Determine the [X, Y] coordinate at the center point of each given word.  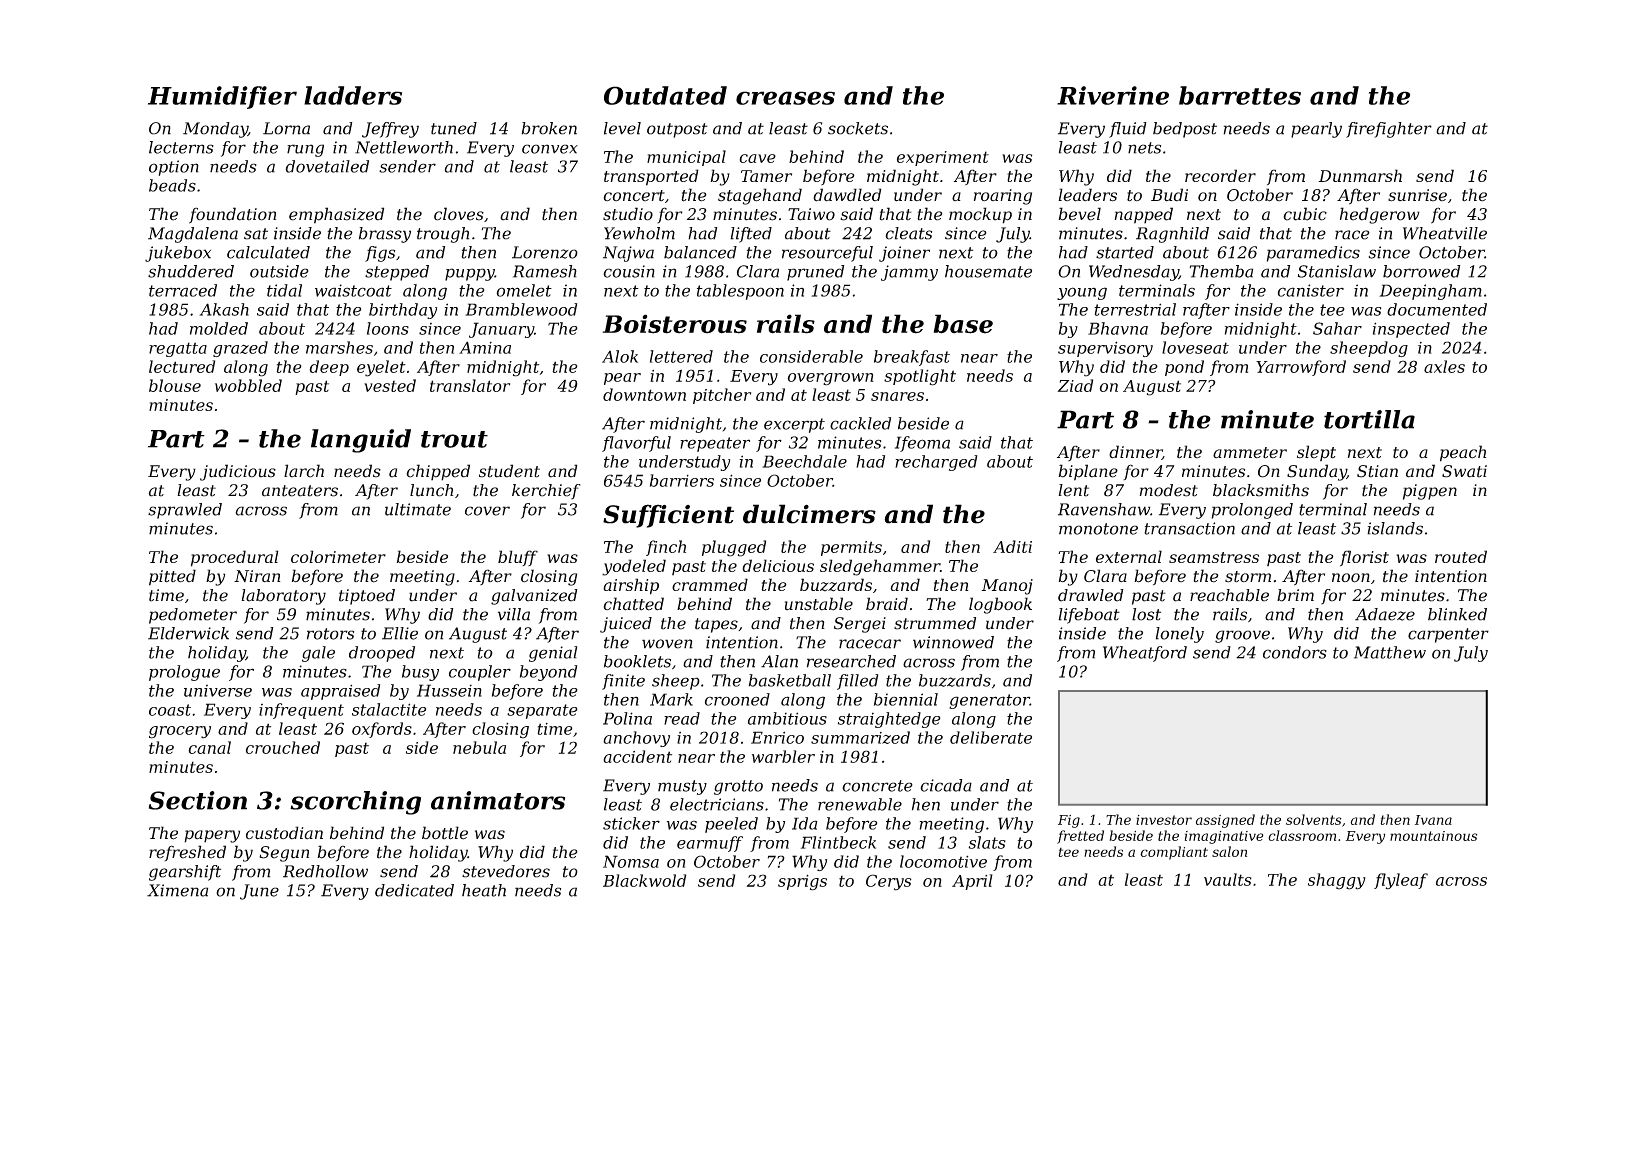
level [622, 128]
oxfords [382, 730]
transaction [1189, 528]
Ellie [400, 633]
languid [361, 441]
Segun [284, 854]
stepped [397, 273]
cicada [946, 785]
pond [1184, 368]
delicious [778, 565]
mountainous [1434, 836]
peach [1463, 453]
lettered [681, 356]
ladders [353, 95]
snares [897, 396]
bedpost [1185, 130]
